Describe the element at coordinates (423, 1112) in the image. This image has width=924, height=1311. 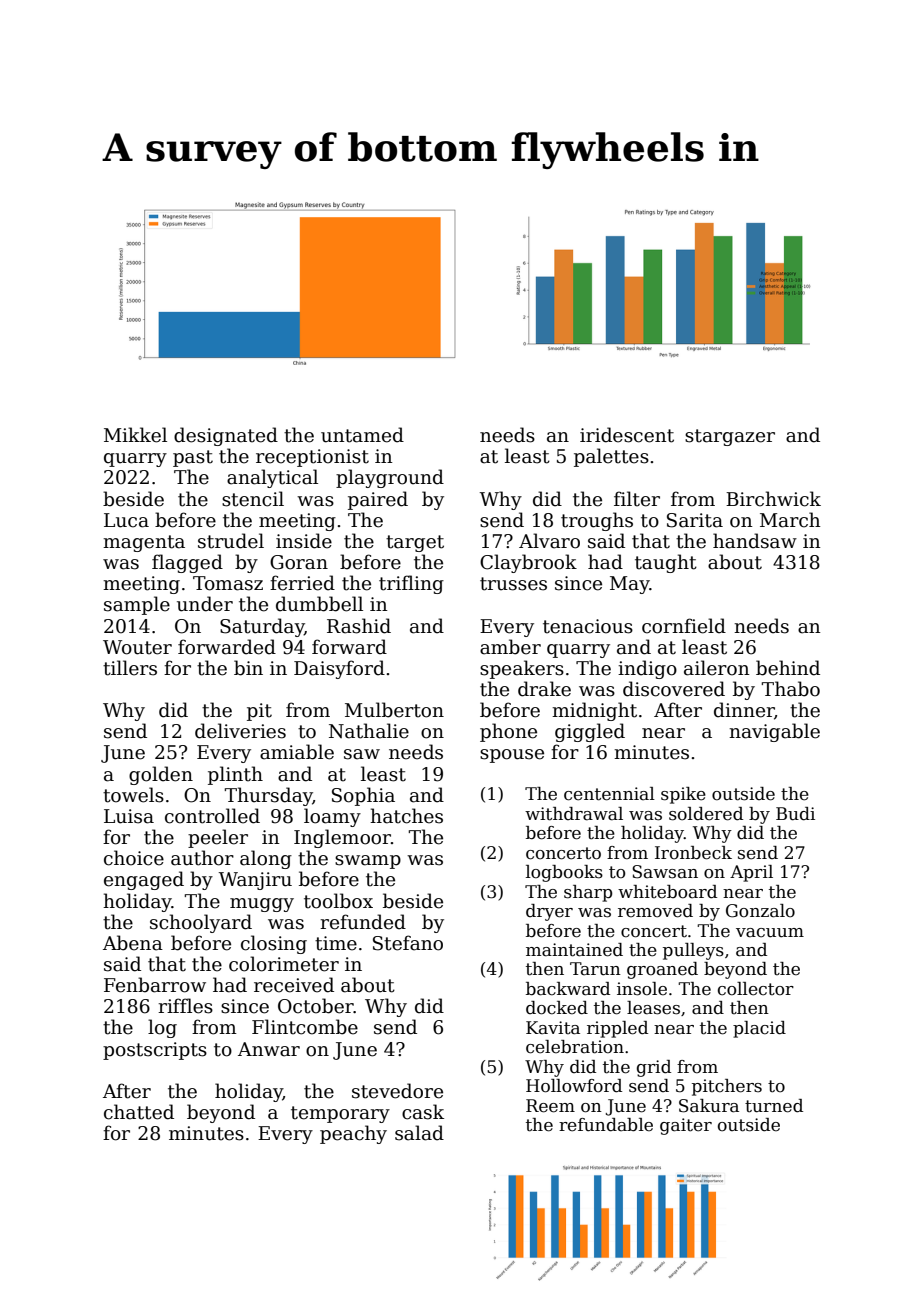
I see `cask` at that location.
